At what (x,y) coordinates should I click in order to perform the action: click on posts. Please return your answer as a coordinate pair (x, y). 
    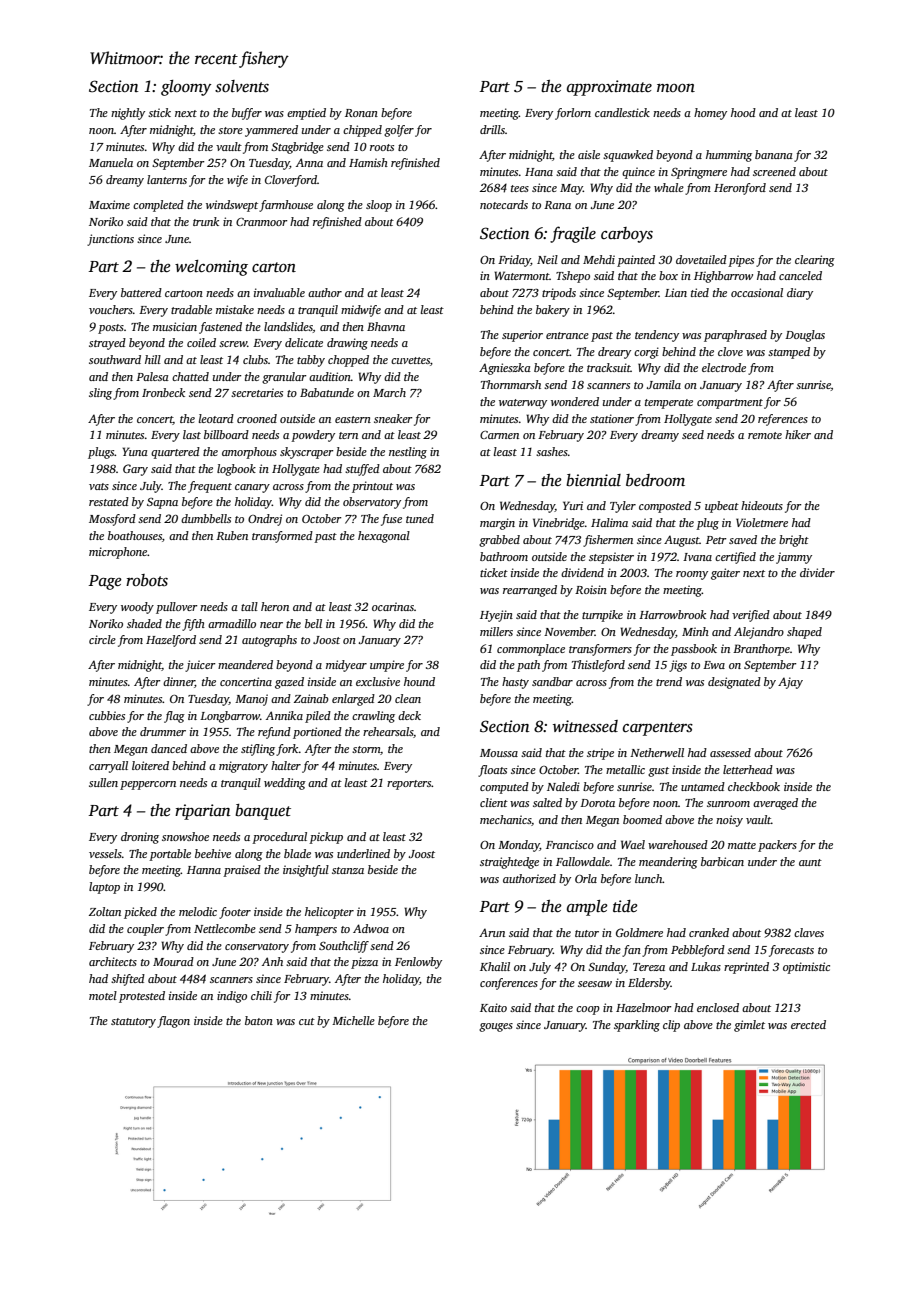
    Looking at the image, I should click on (111, 329).
